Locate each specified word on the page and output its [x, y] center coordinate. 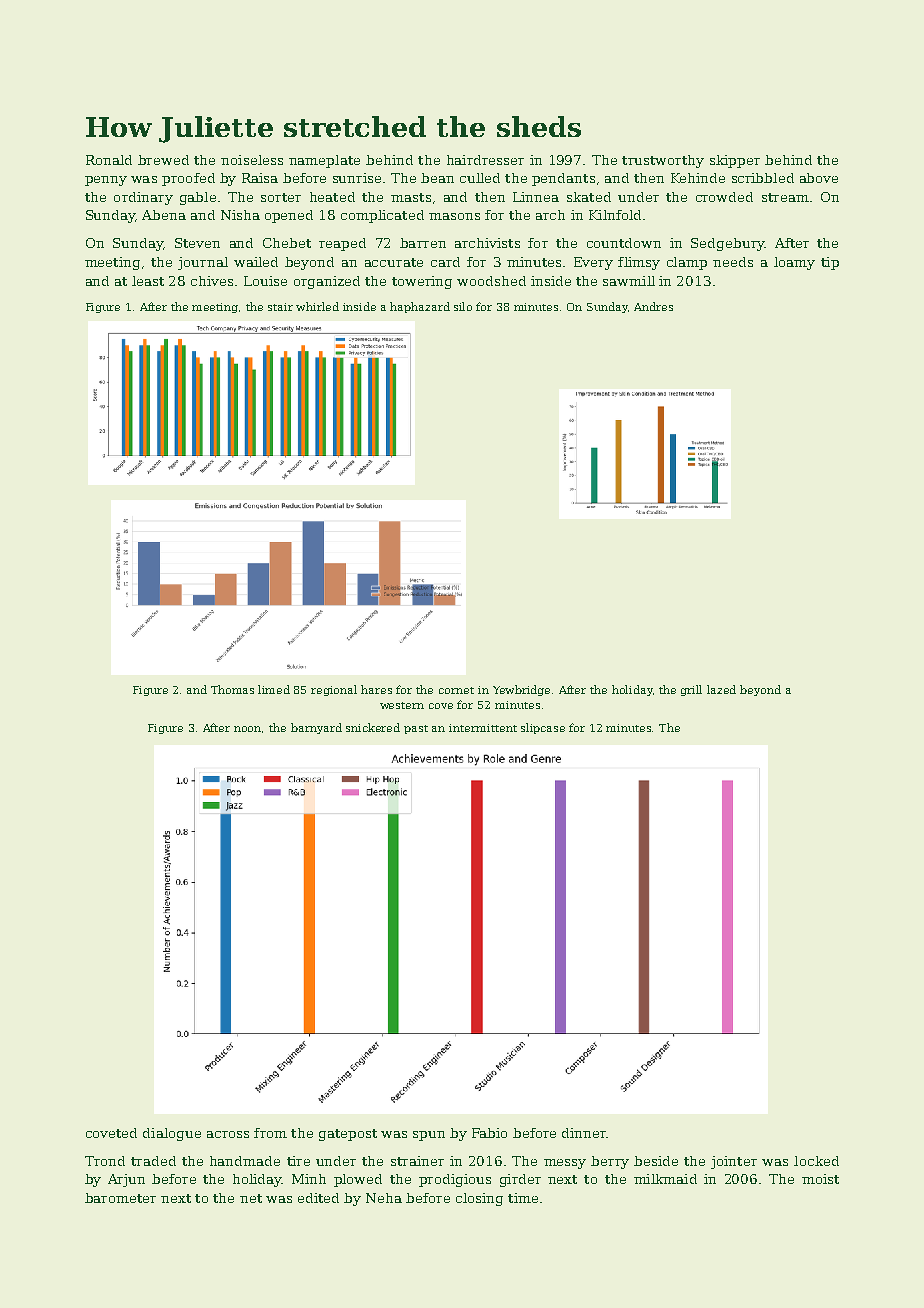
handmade [245, 1161]
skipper [735, 161]
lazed [721, 689]
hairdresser [485, 160]
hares [376, 689]
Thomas [232, 689]
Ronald [109, 160]
